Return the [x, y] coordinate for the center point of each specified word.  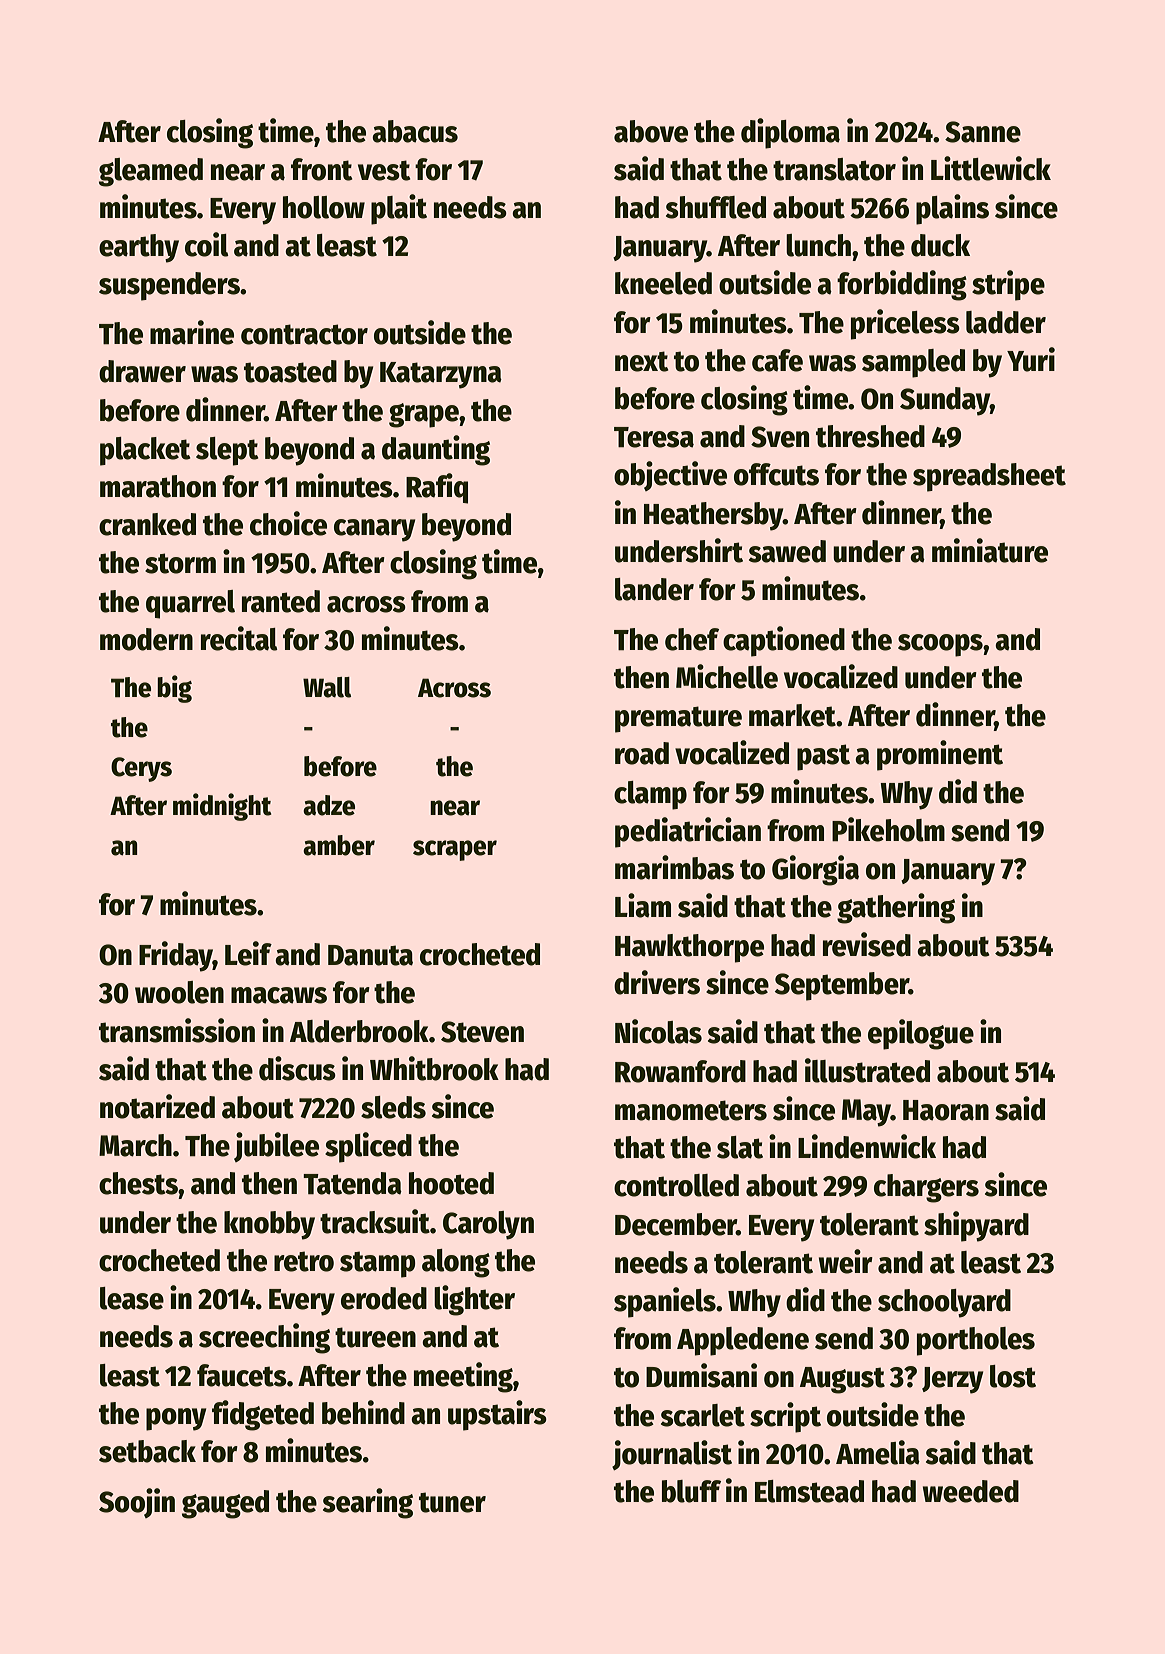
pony [176, 1419]
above [651, 131]
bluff [691, 1491]
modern [146, 639]
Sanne [983, 132]
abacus [415, 131]
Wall [327, 687]
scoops [940, 645]
